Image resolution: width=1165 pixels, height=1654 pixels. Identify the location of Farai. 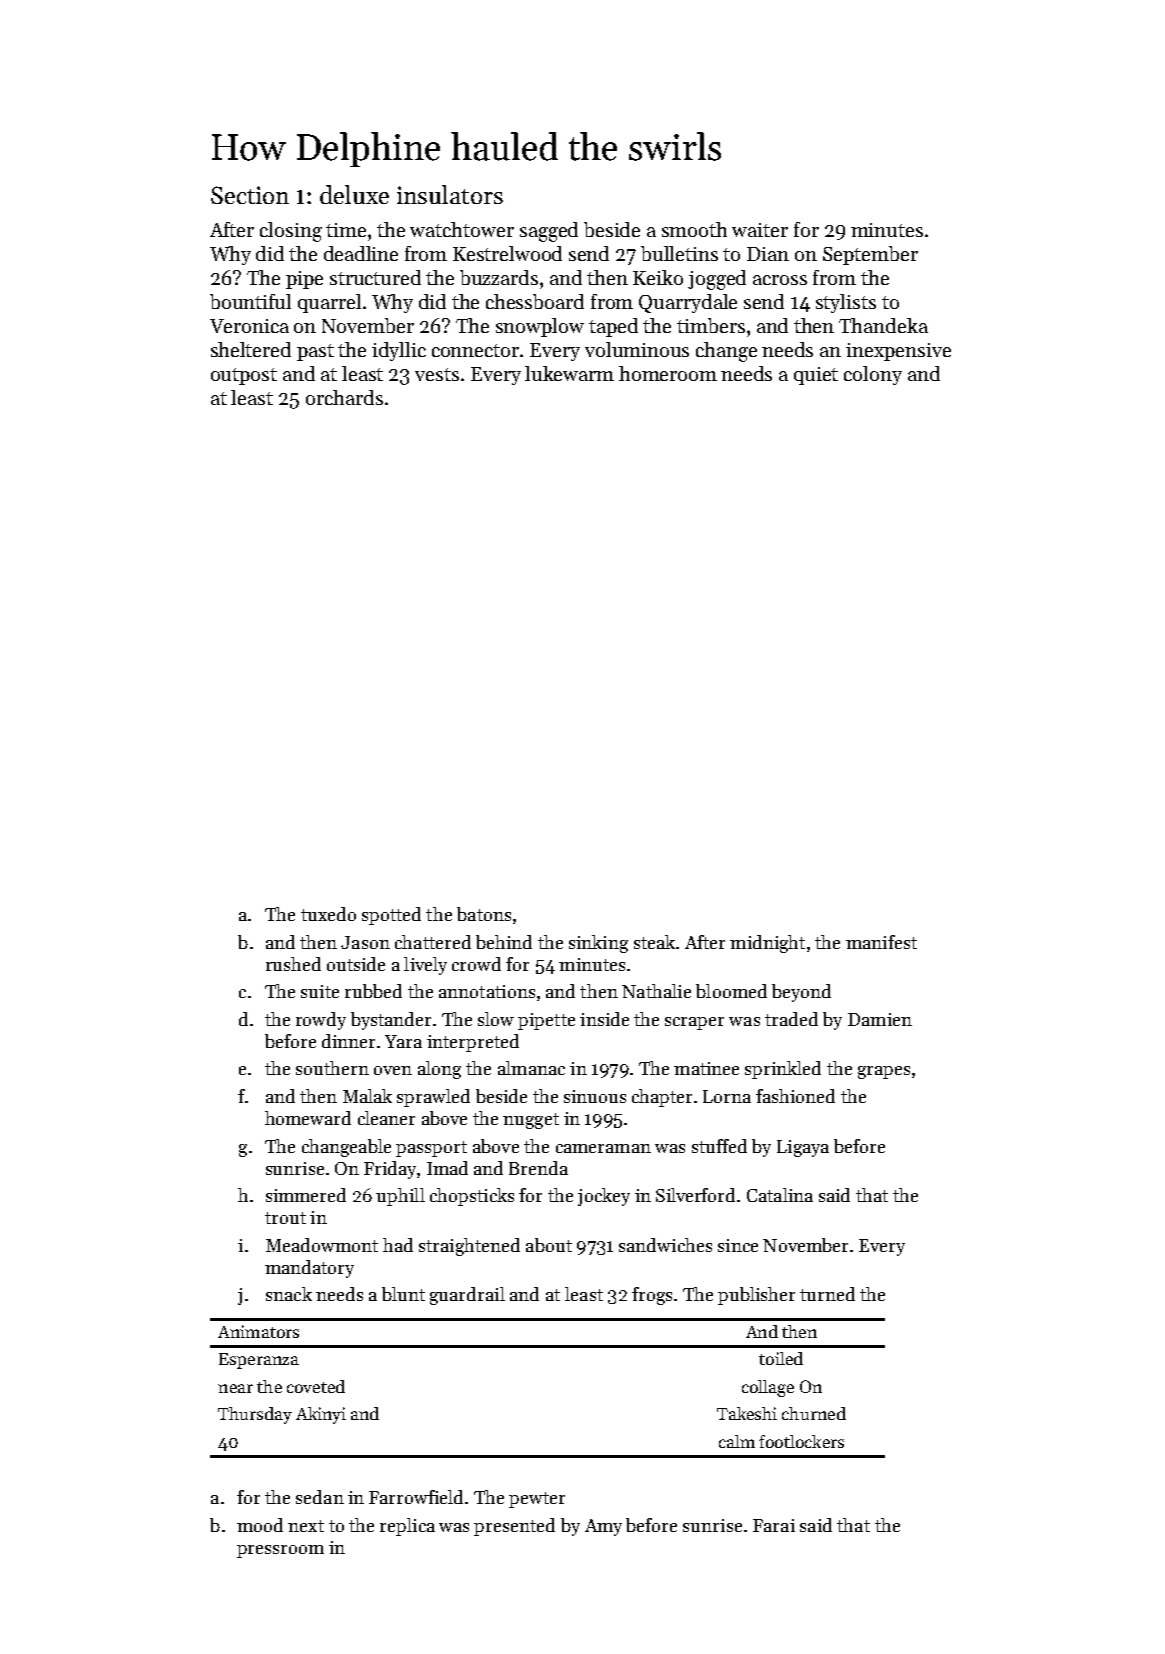
(774, 1525).
